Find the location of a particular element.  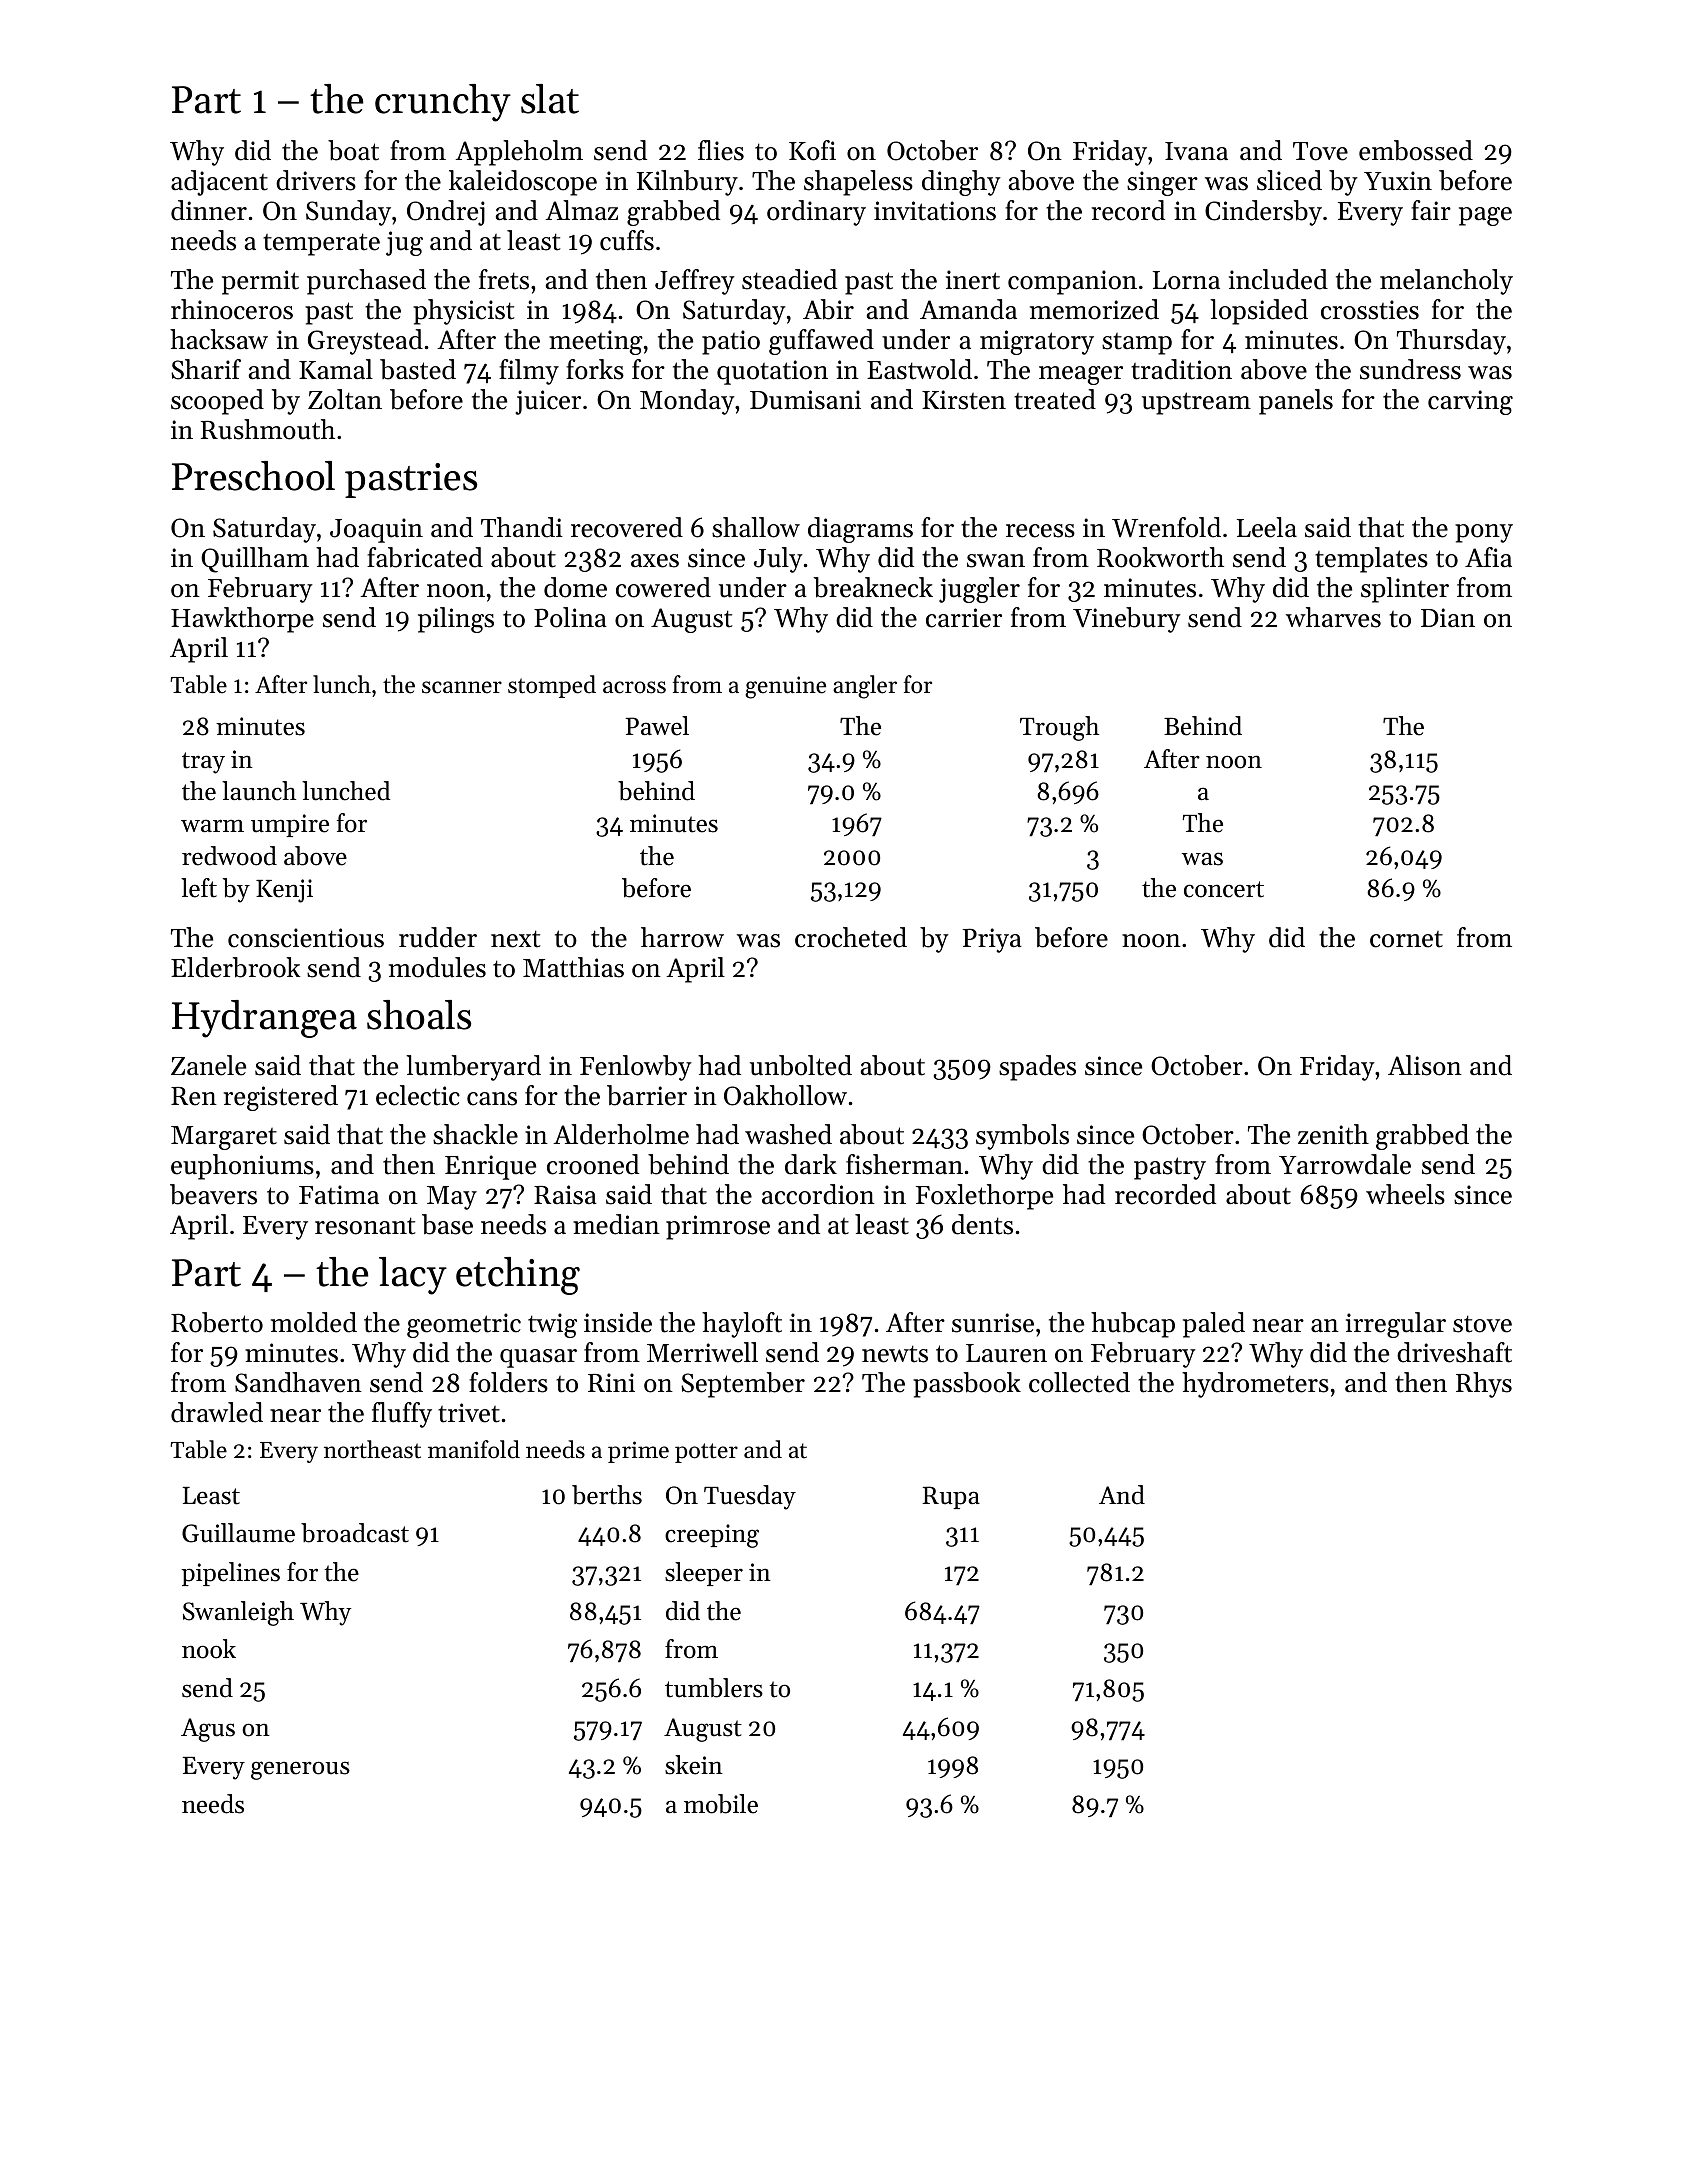

Sharif is located at coordinates (206, 369).
